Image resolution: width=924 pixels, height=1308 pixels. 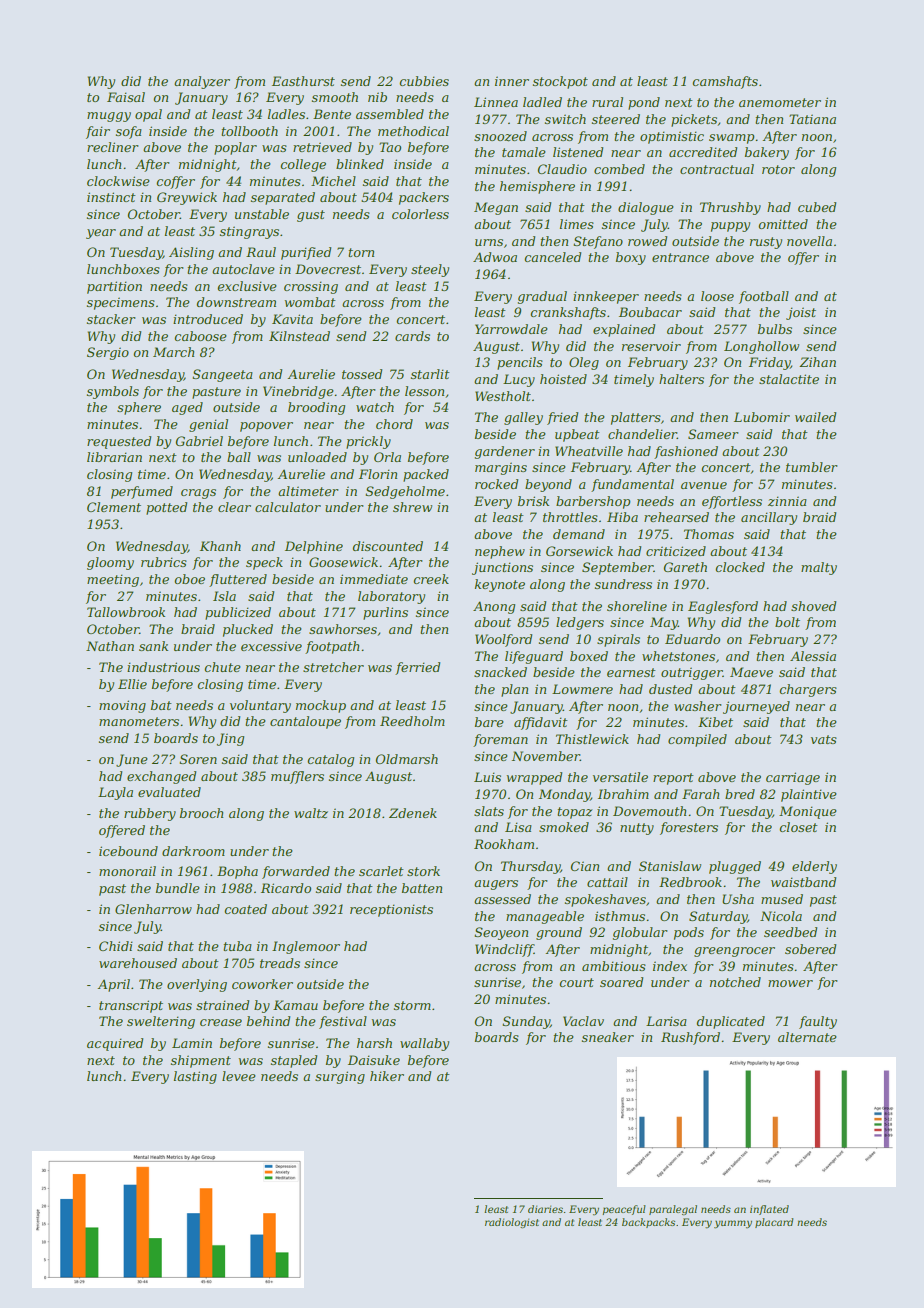 I want to click on Faisal, so click(x=126, y=97).
